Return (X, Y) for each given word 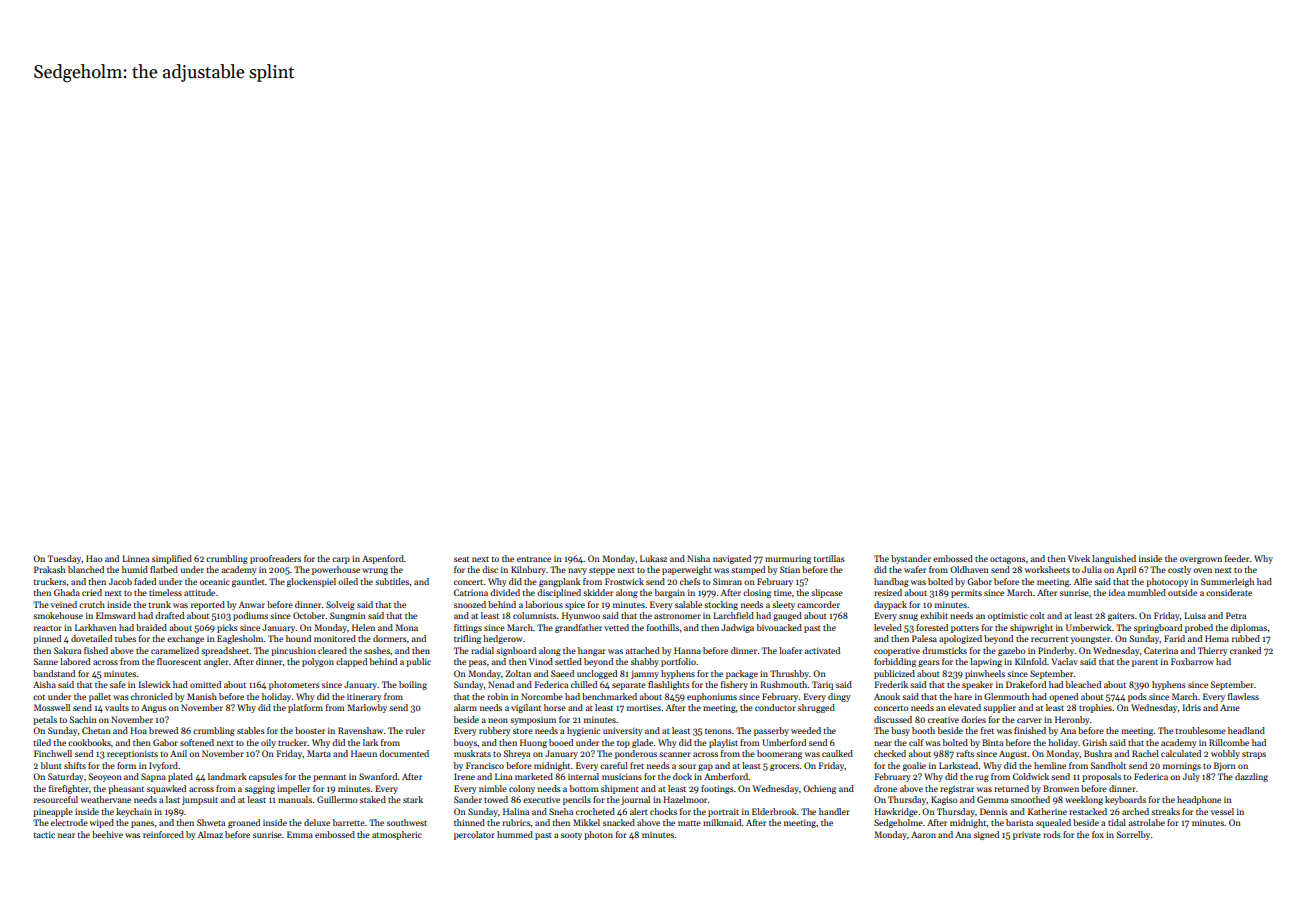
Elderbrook (774, 811)
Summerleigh (1227, 582)
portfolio (678, 662)
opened (1063, 697)
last (173, 799)
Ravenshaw (360, 730)
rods (1052, 834)
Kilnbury (528, 570)
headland (1246, 730)
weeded (806, 730)
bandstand (54, 673)
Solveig (340, 605)
